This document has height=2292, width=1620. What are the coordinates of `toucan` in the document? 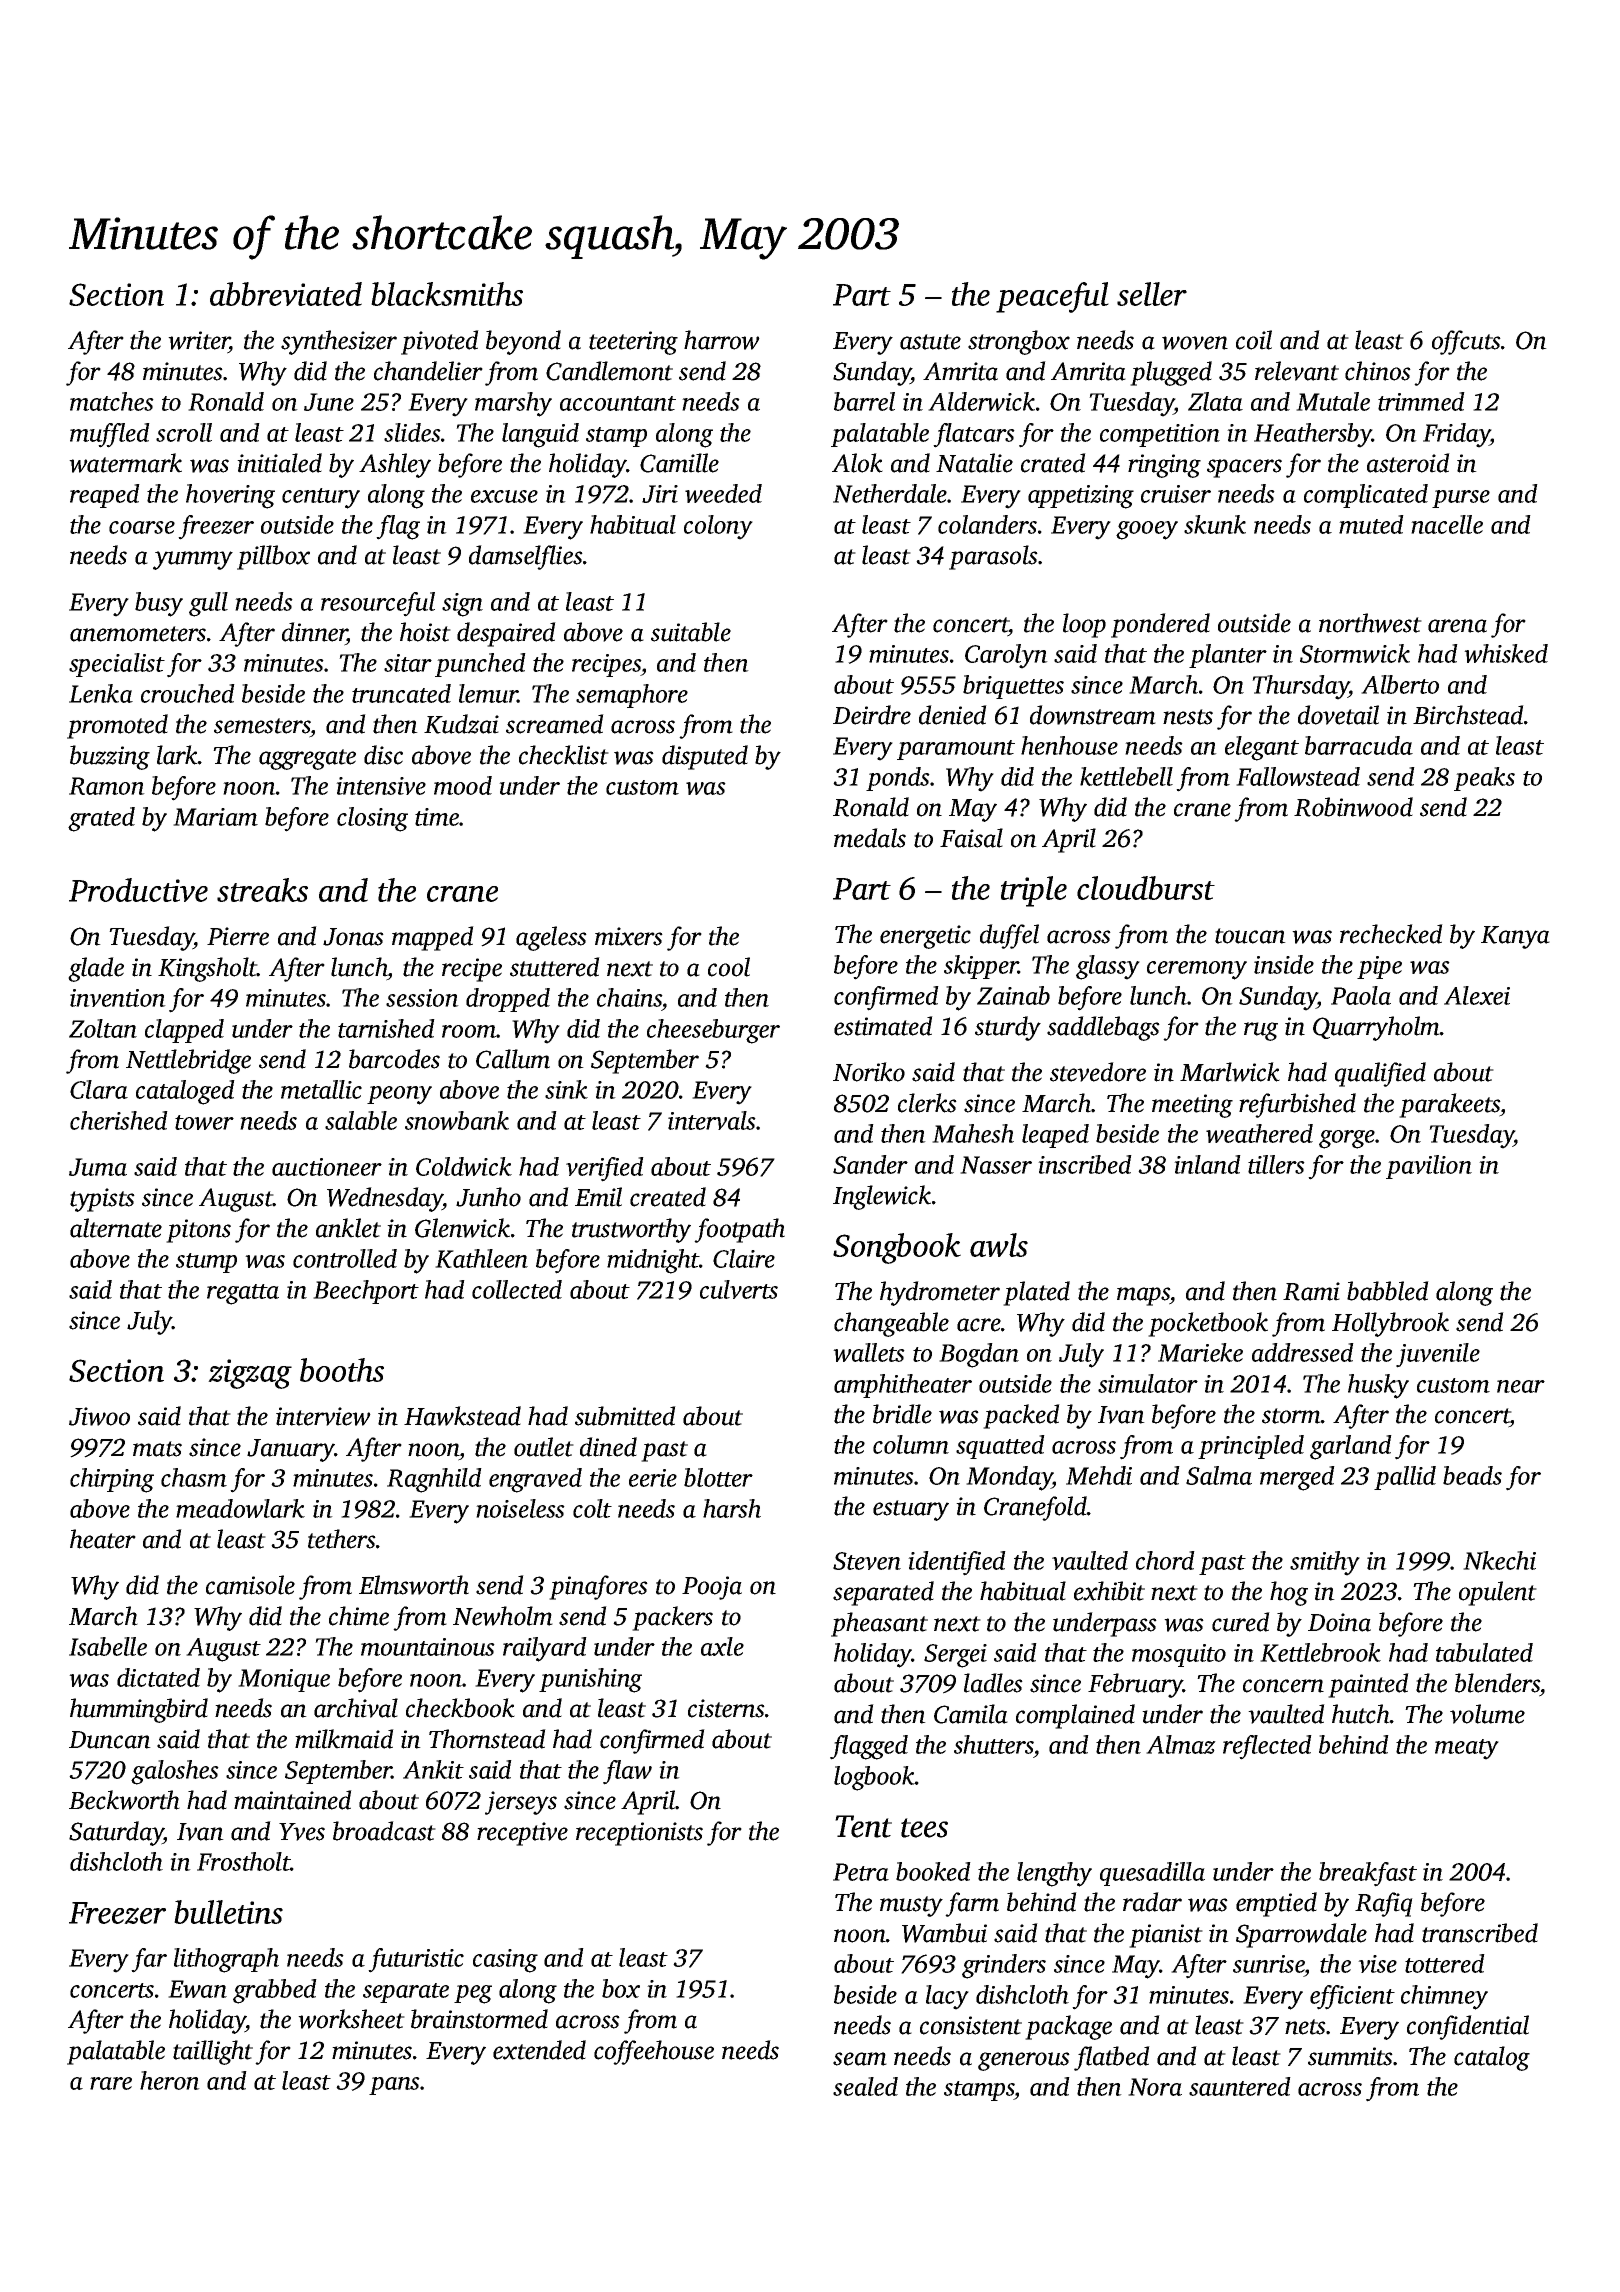 It's located at (1250, 936).
